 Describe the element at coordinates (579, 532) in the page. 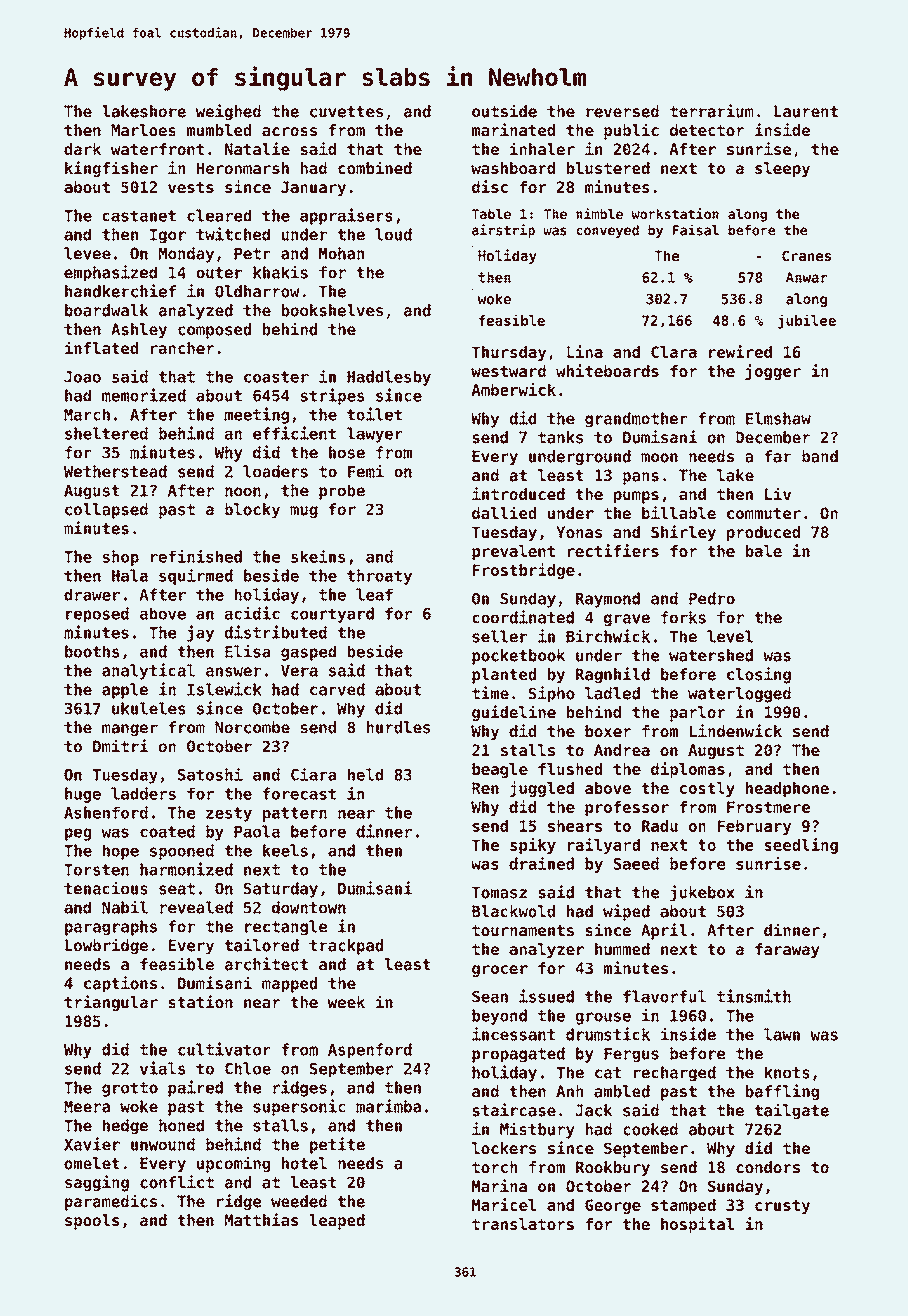

I see `Yonas` at that location.
